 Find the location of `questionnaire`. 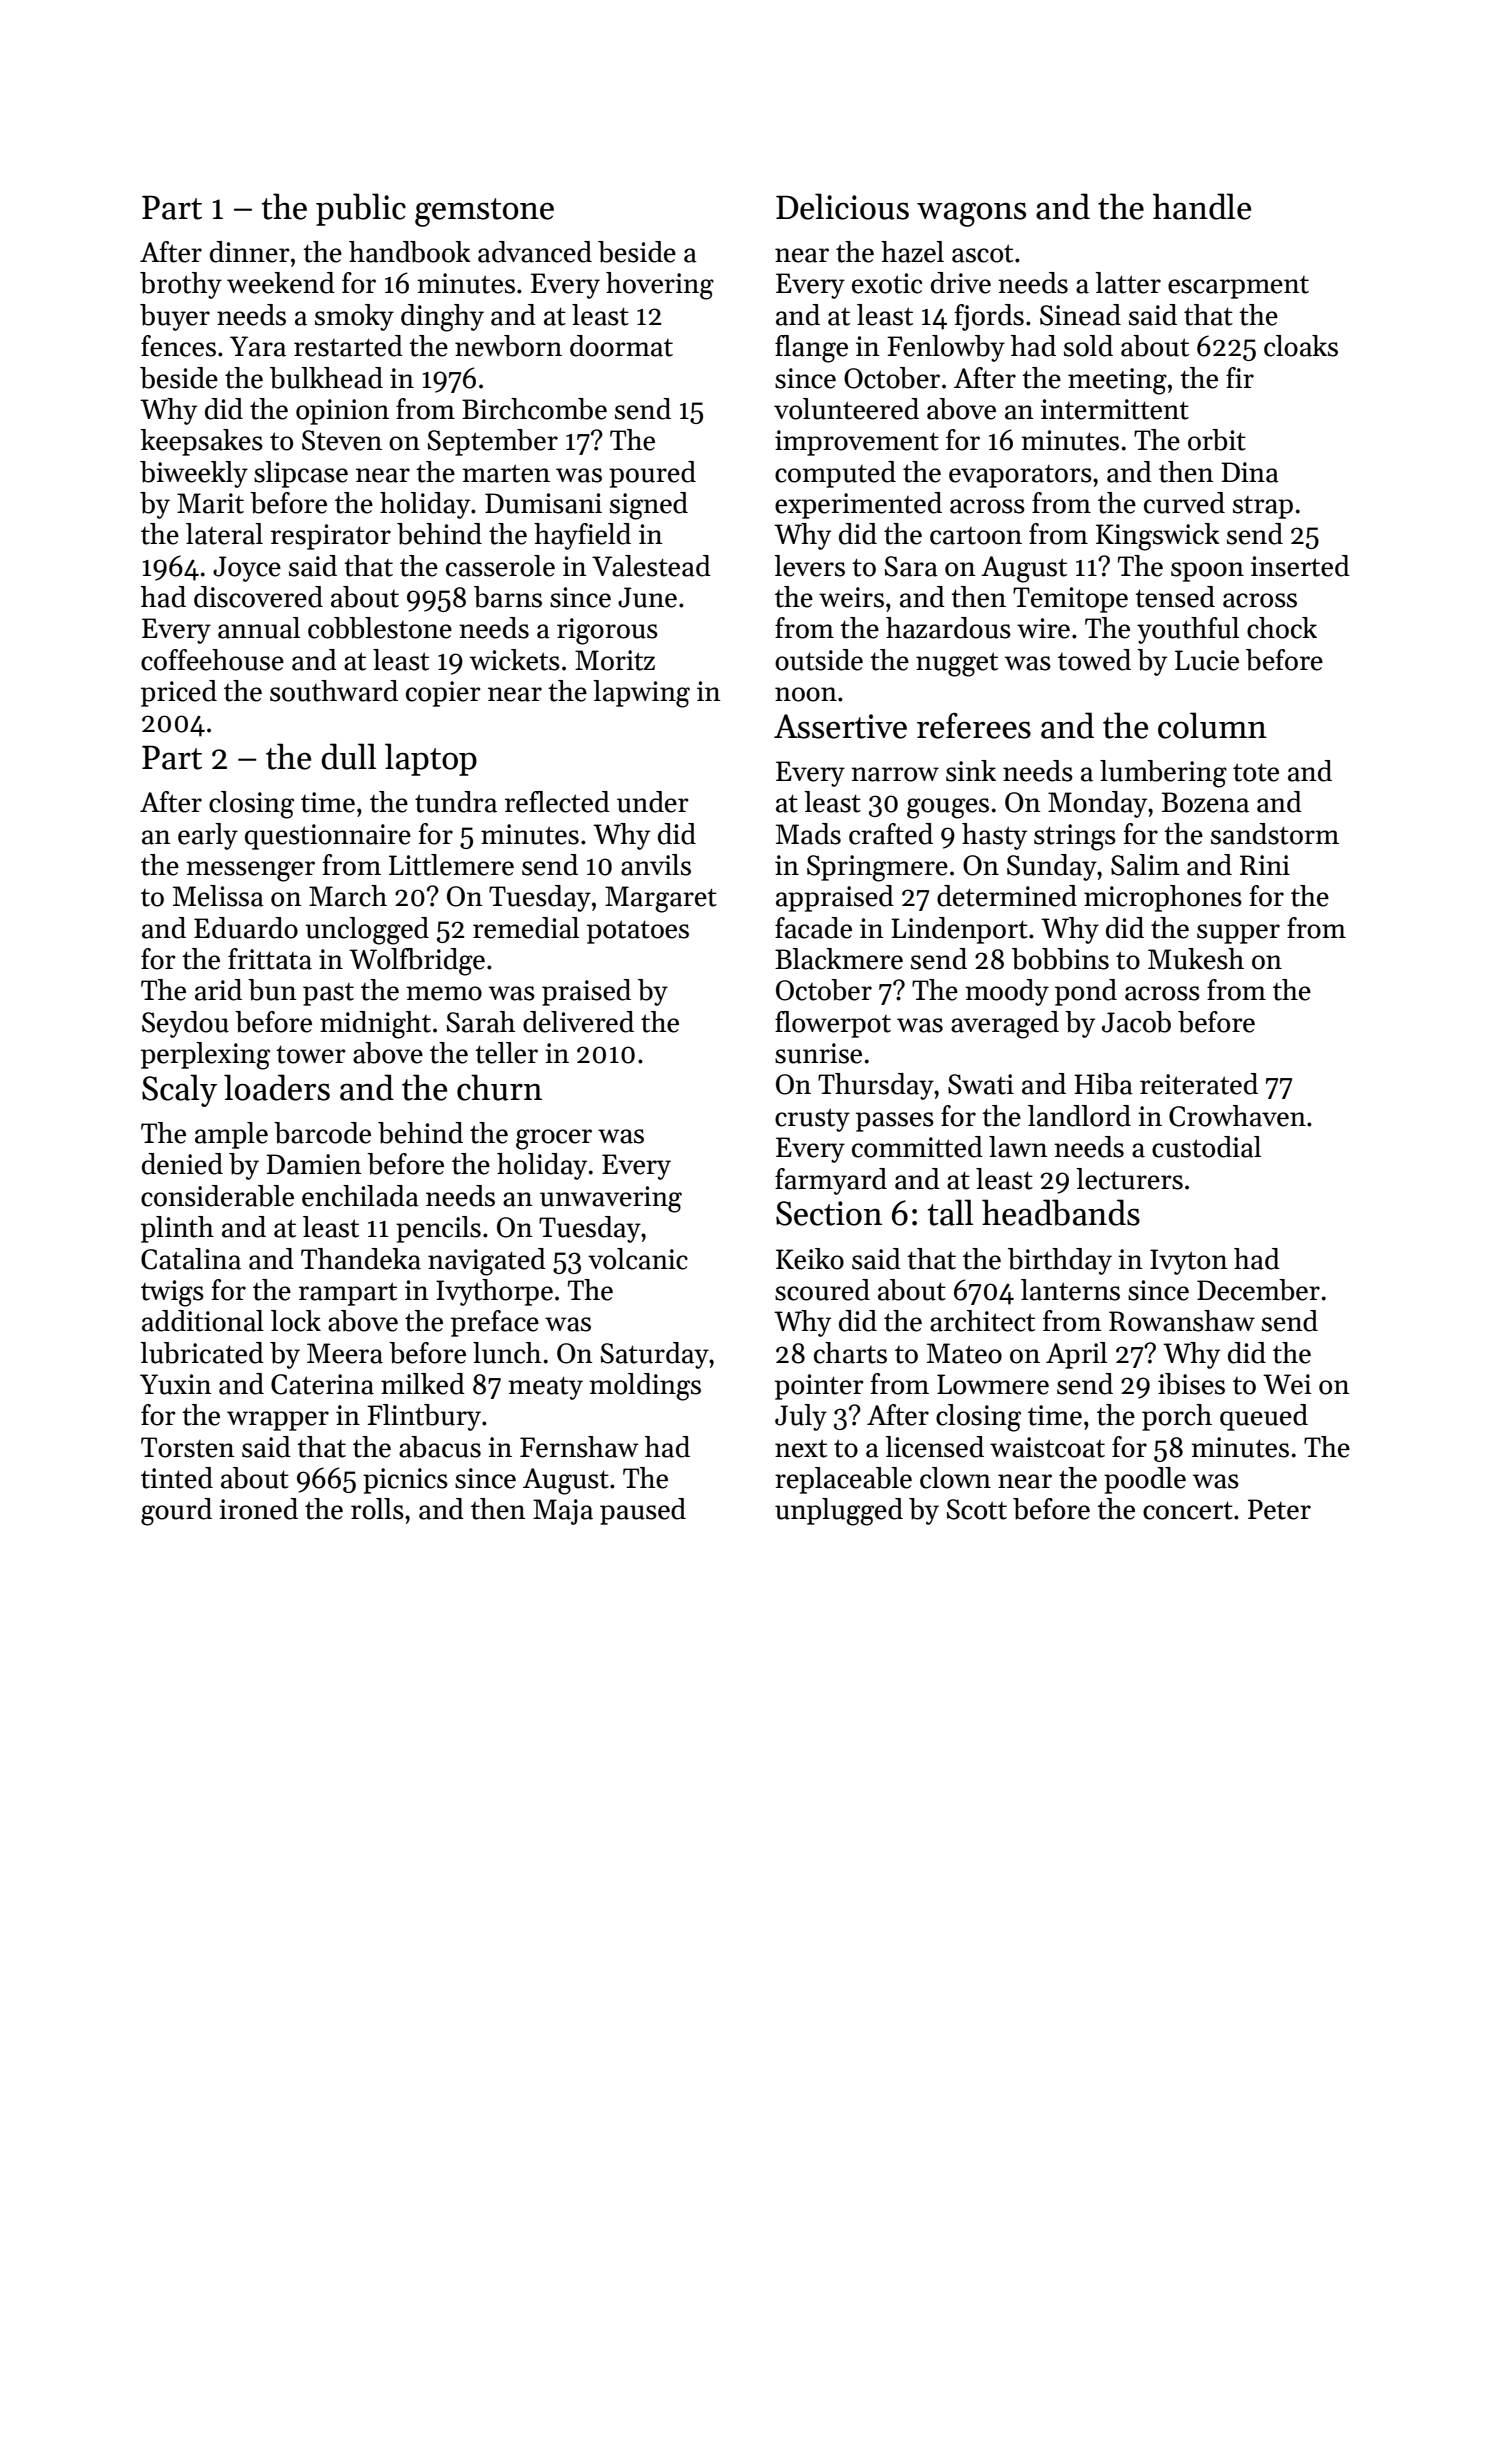

questionnaire is located at coordinates (328, 837).
